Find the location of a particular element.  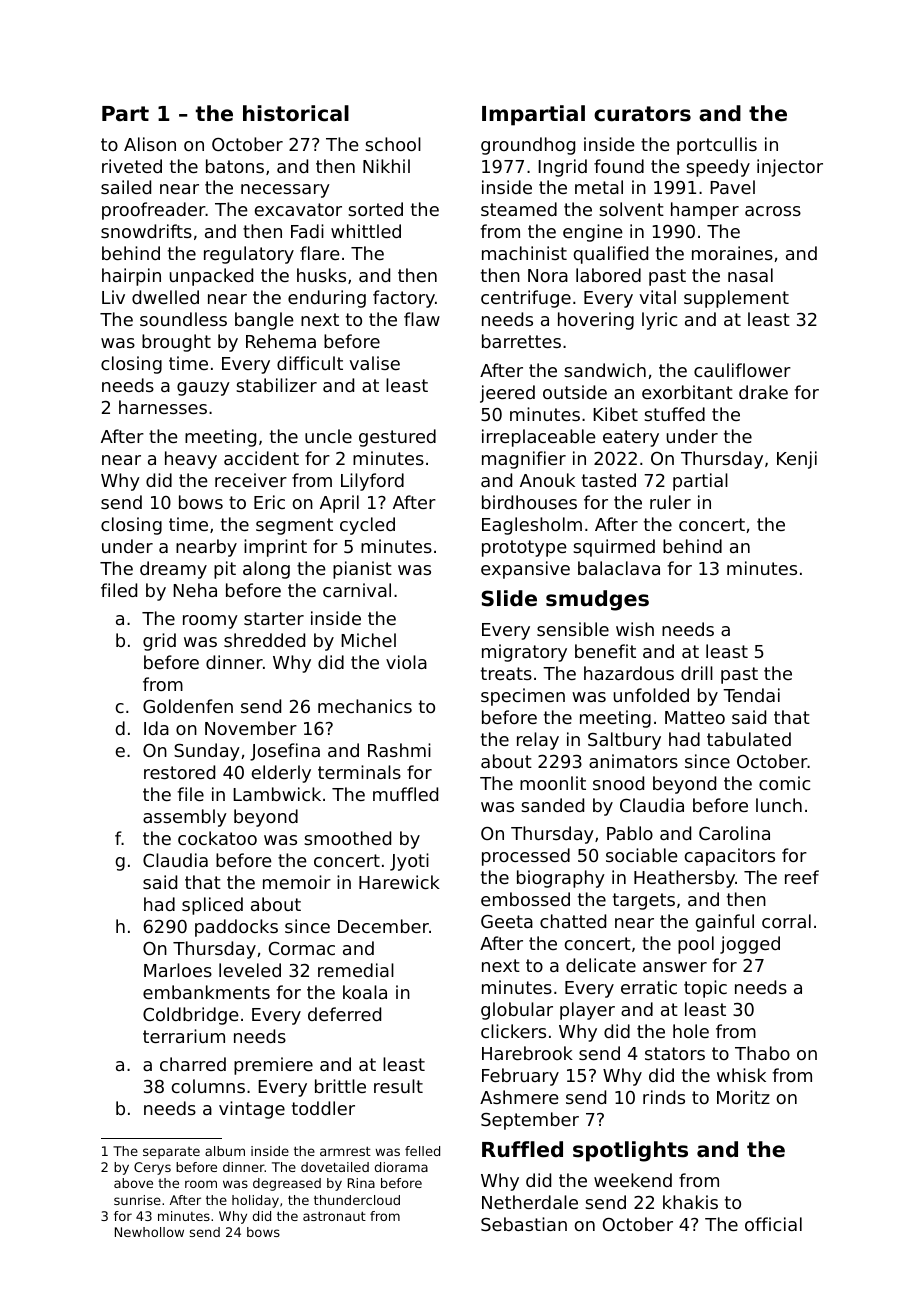

November is located at coordinates (251, 728).
